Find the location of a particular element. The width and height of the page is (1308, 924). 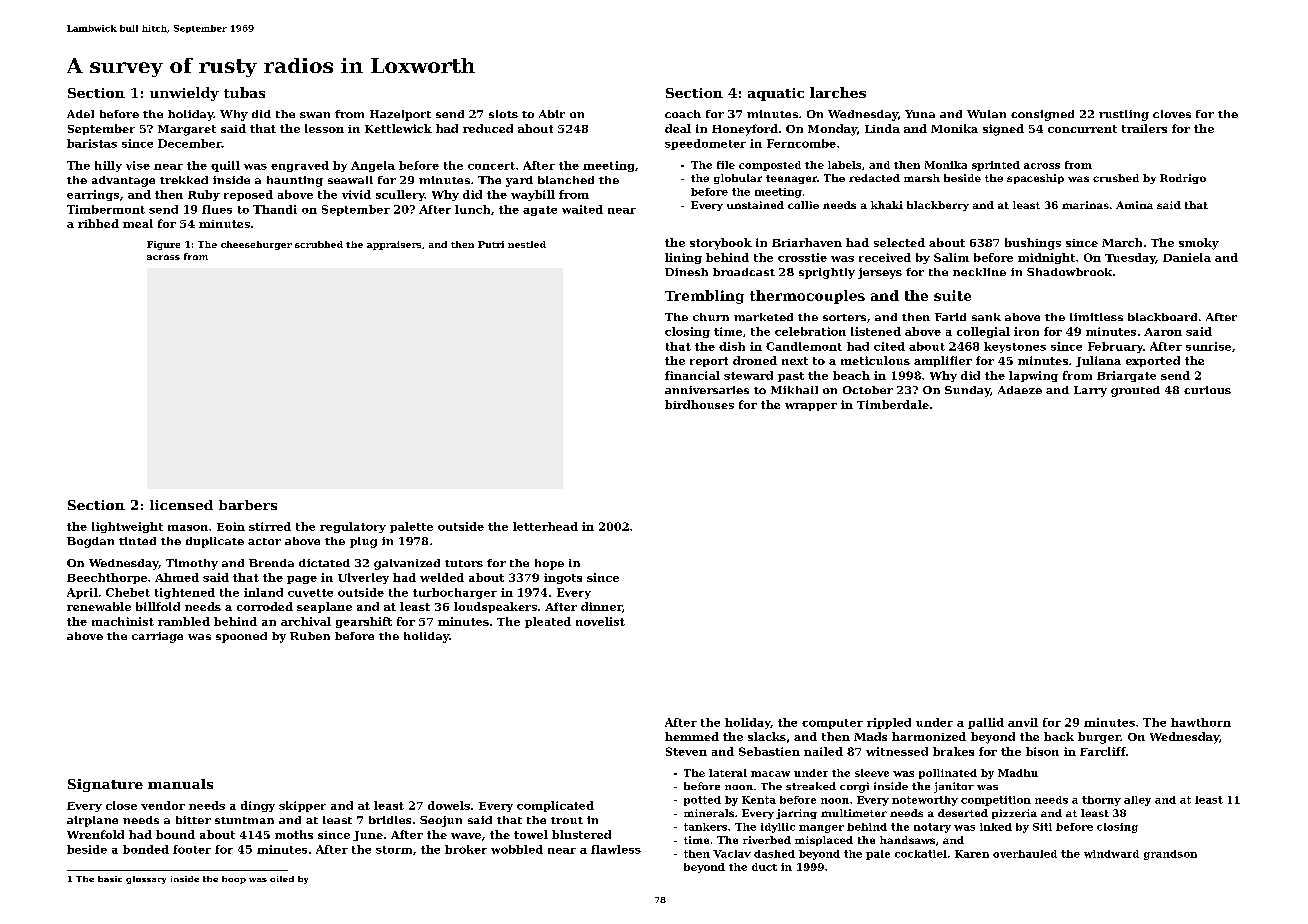

actor is located at coordinates (264, 541).
